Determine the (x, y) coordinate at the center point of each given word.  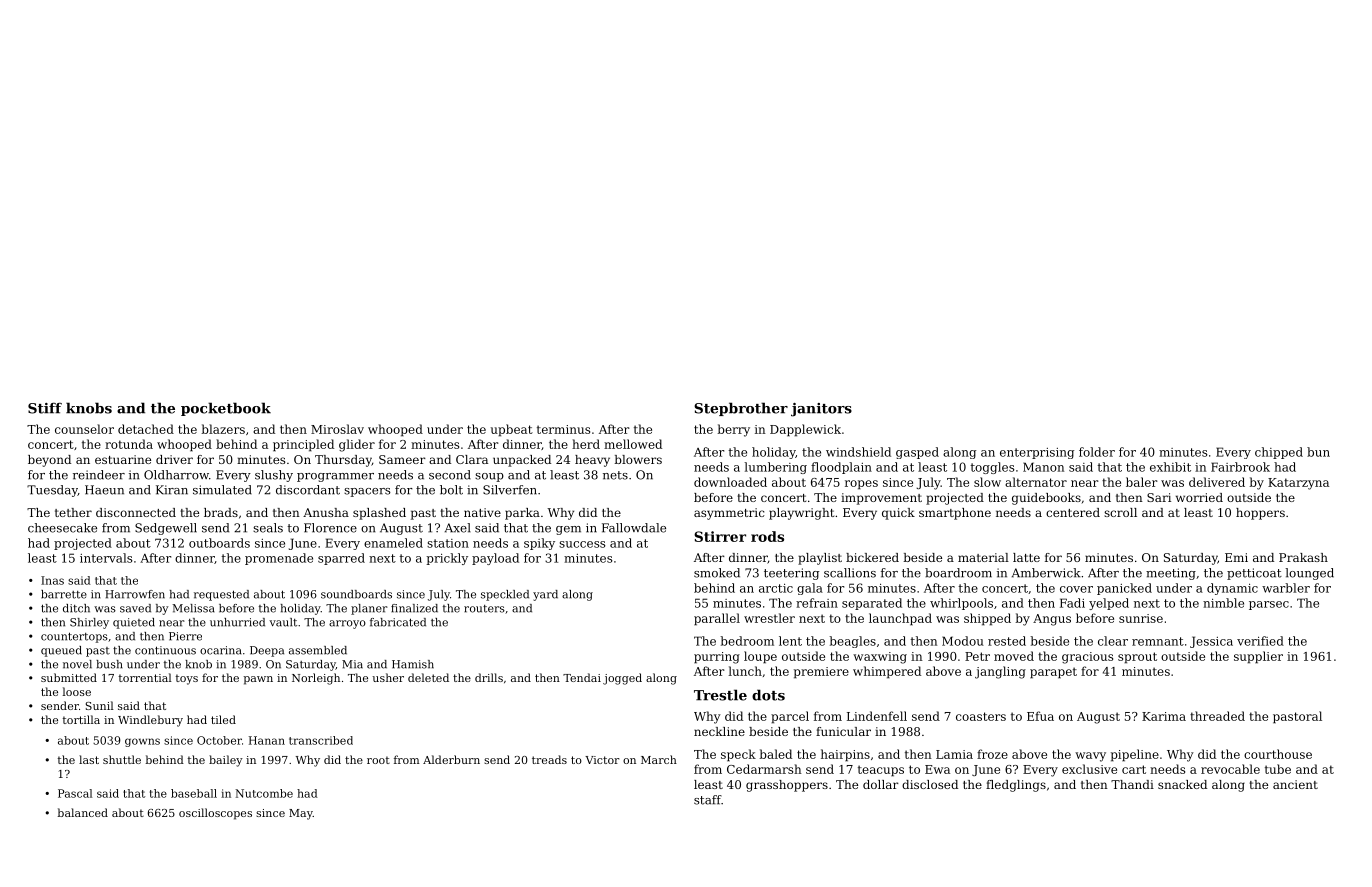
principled (303, 445)
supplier (1258, 657)
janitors (821, 410)
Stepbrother (741, 409)
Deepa (267, 651)
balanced (82, 812)
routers (484, 609)
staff (707, 800)
